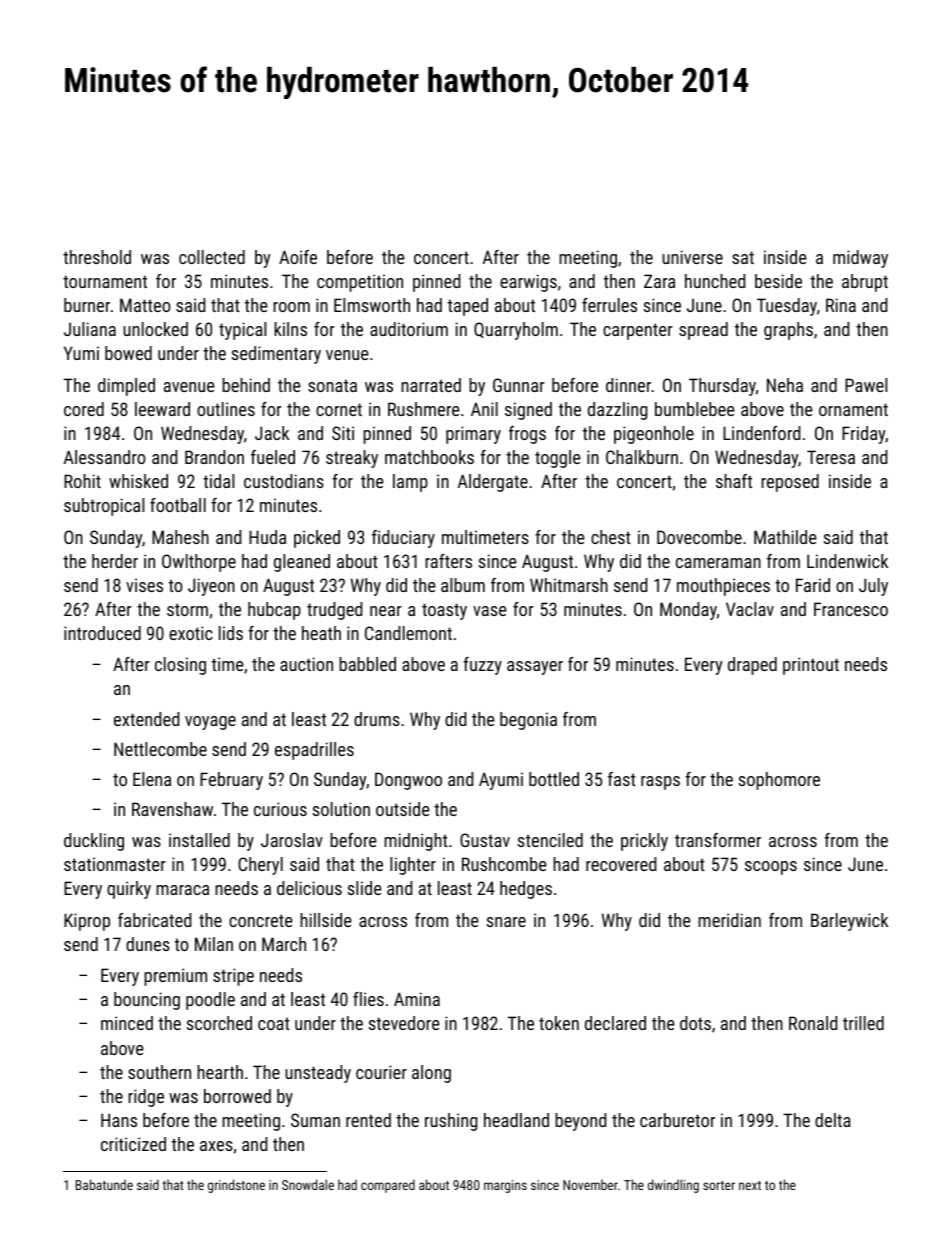 This screenshot has height=1233, width=952. What do you see at coordinates (493, 483) in the screenshot?
I see `Aldergate` at bounding box center [493, 483].
